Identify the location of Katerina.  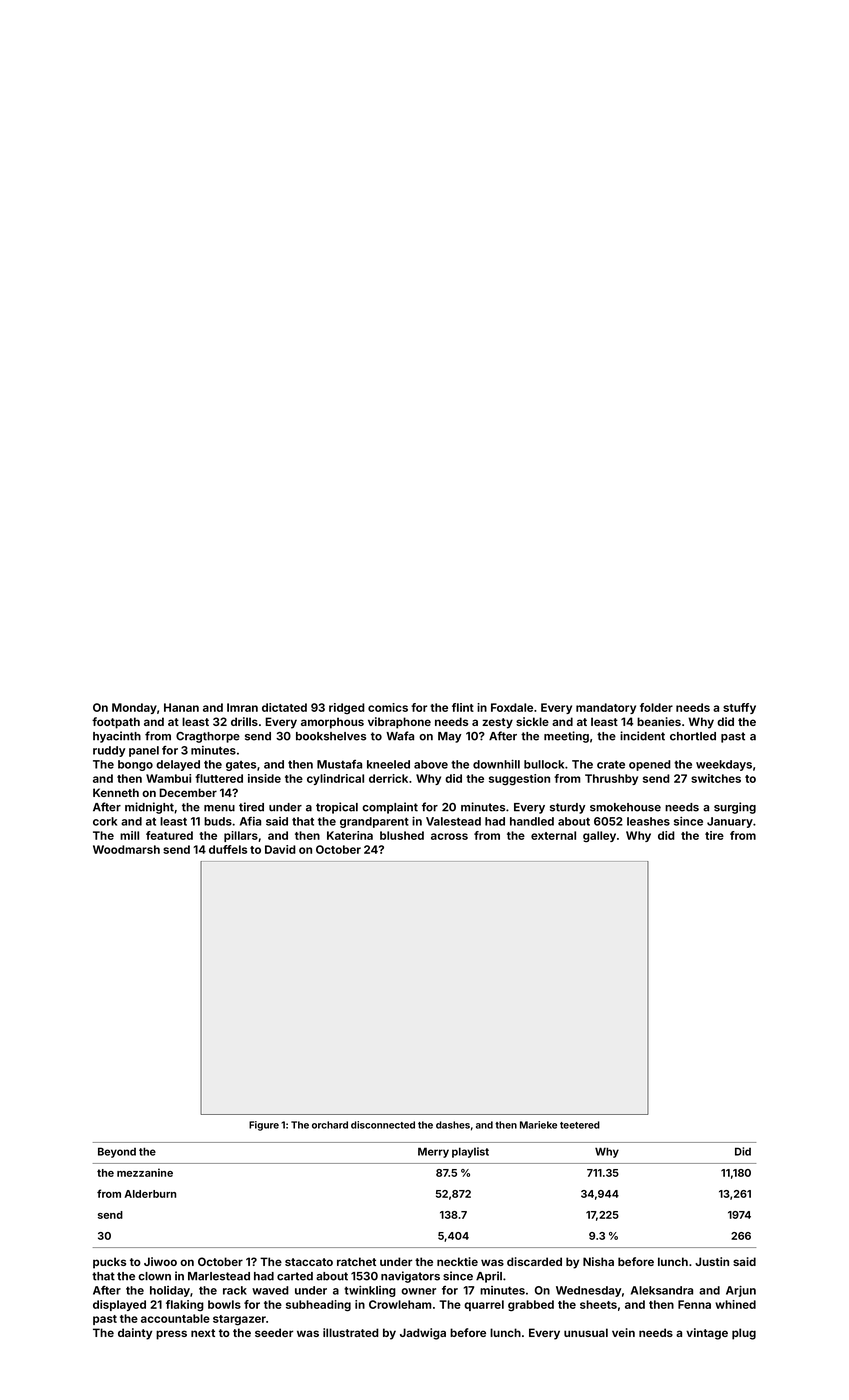
(350, 835).
